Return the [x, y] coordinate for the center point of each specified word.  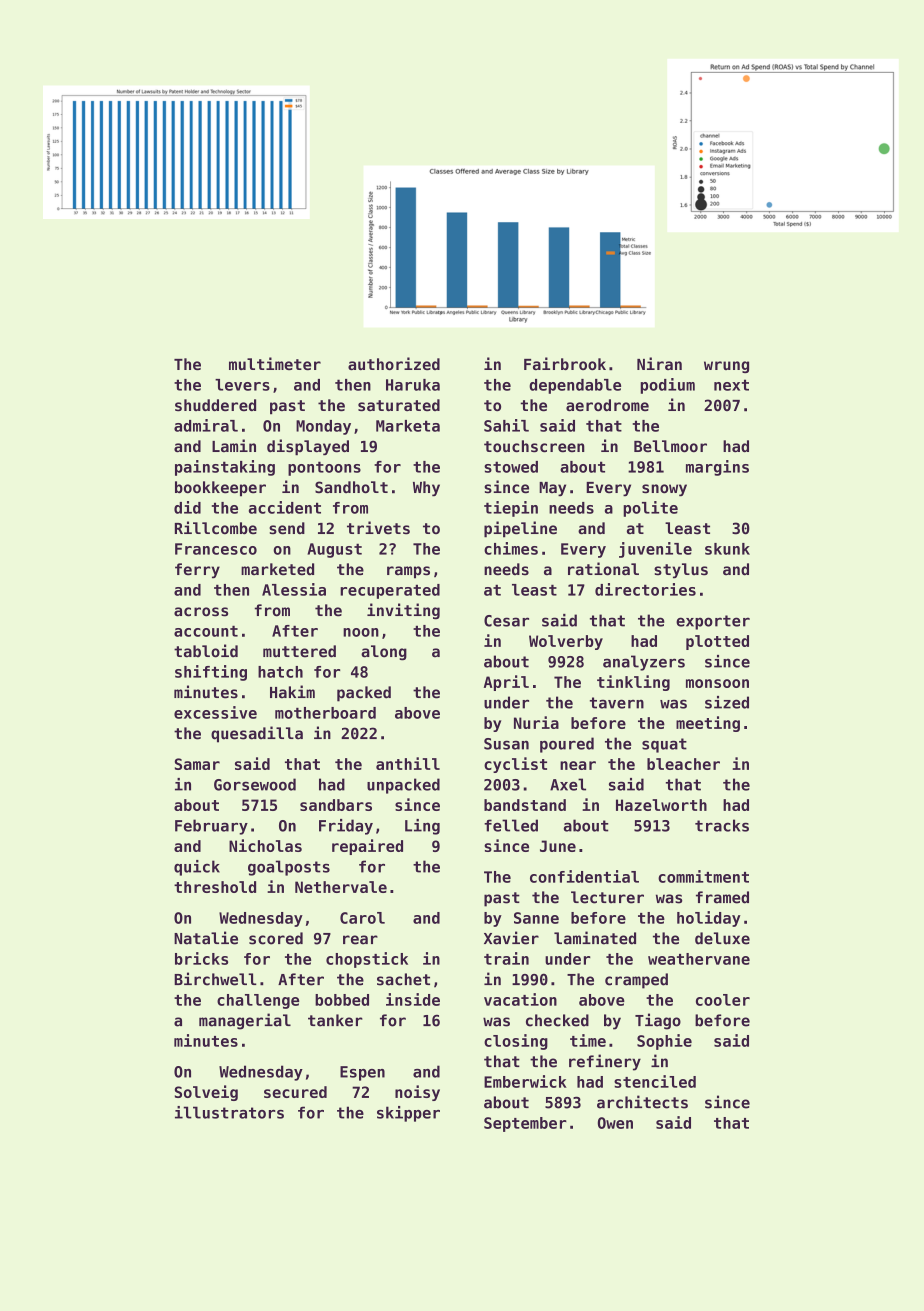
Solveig [206, 1093]
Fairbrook [565, 363]
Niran [659, 363]
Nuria [536, 722]
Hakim [292, 692]
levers [242, 385]
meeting [708, 724]
